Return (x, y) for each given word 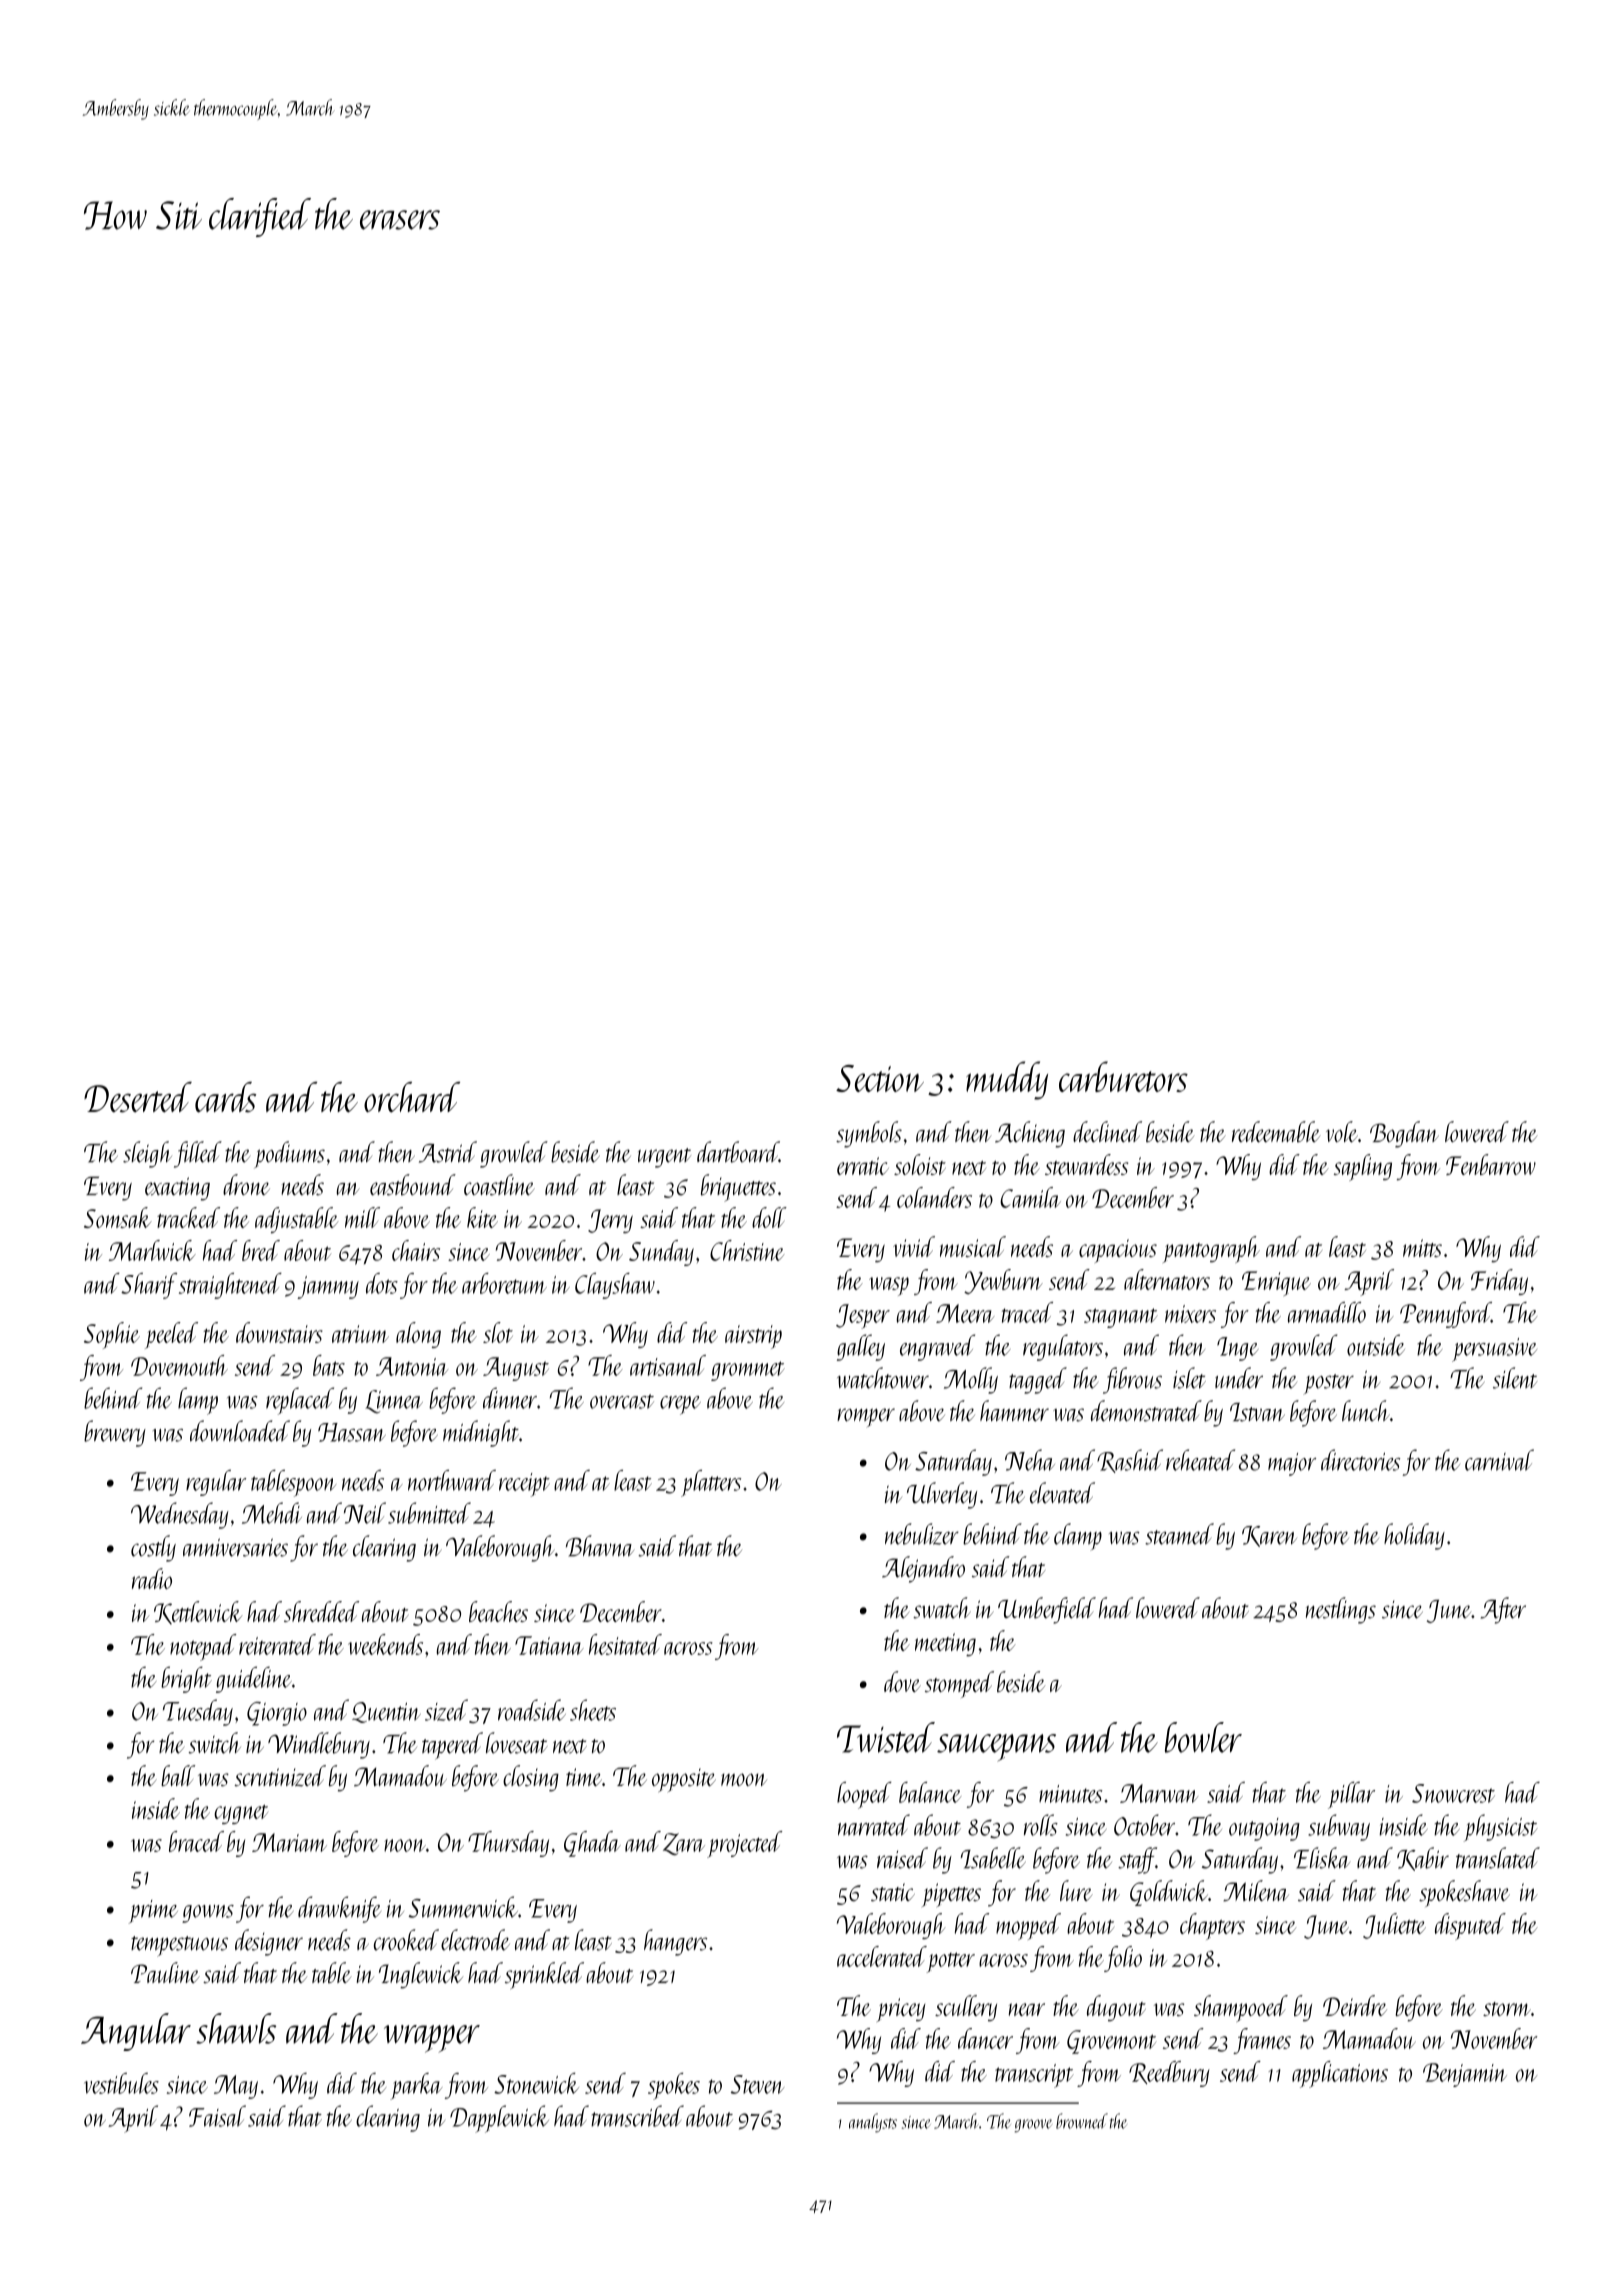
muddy (1007, 1080)
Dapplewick (499, 2119)
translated (1498, 1858)
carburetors (1123, 1076)
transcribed (637, 2116)
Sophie (112, 1335)
